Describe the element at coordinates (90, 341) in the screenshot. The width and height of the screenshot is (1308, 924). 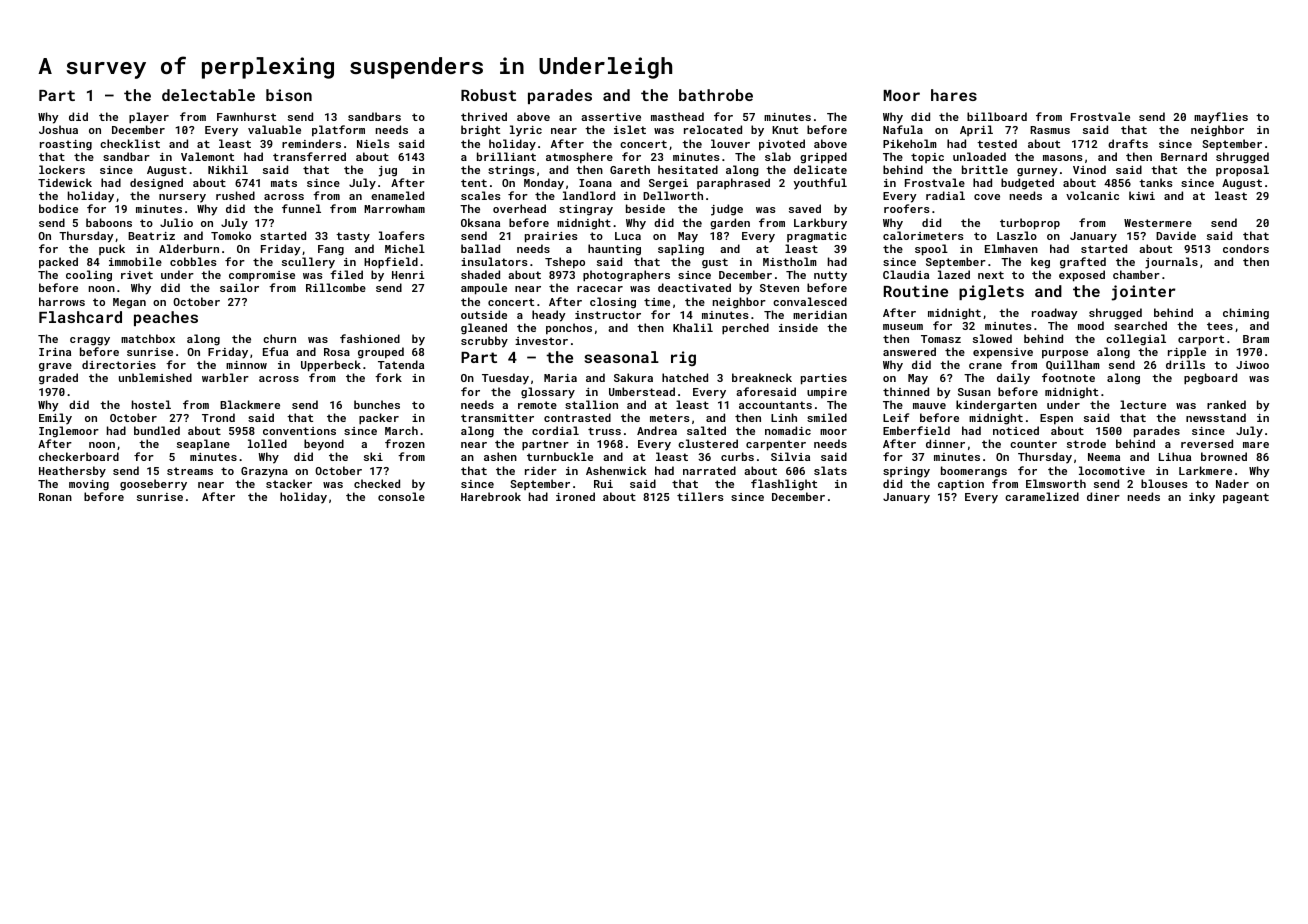
I see `craggy` at that location.
